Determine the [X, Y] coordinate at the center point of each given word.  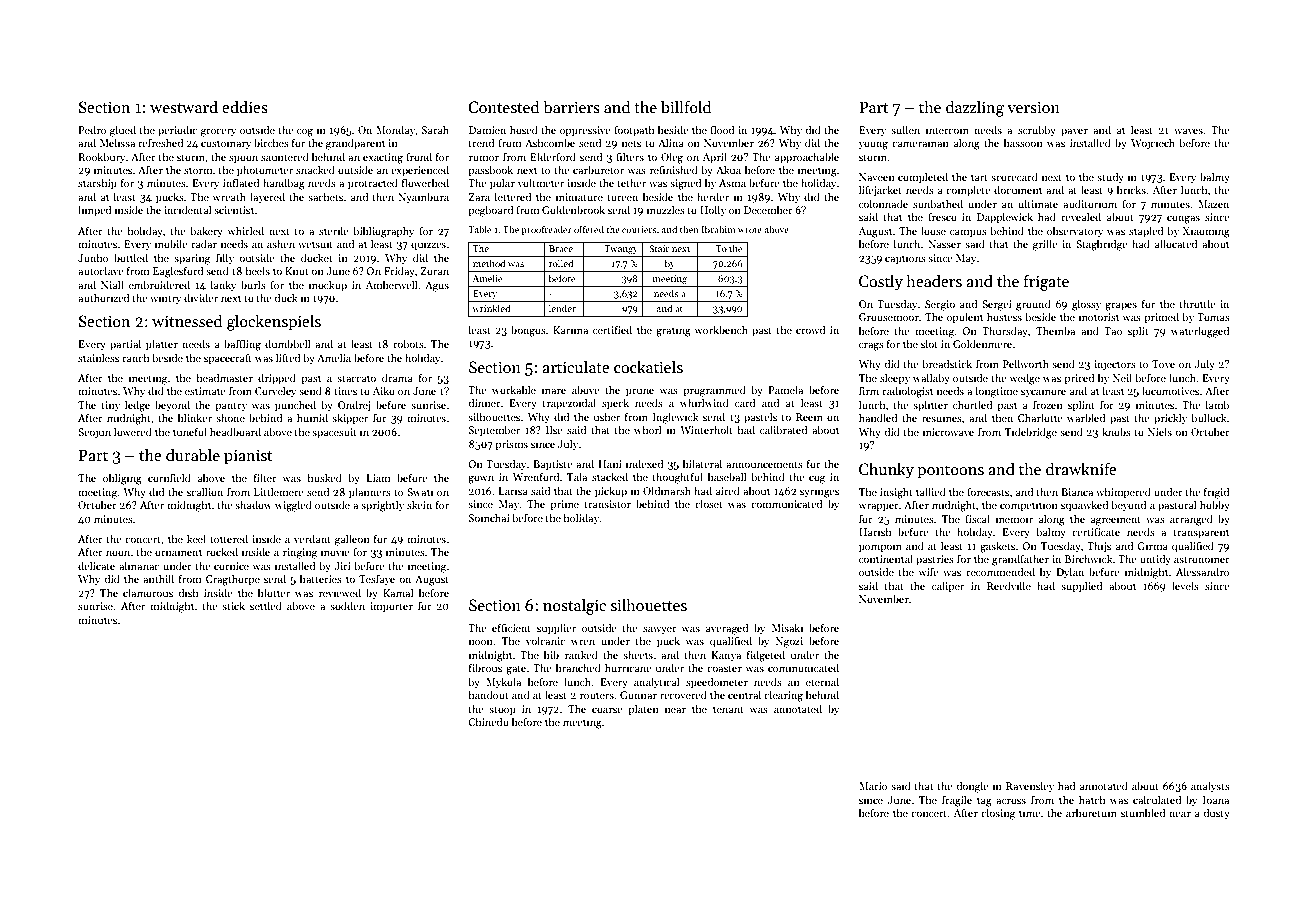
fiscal [977, 518]
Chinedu [488, 721]
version [1033, 107]
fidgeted [766, 656]
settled [266, 605]
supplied [1081, 586]
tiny [111, 406]
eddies [245, 107]
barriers [572, 107]
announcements [764, 465]
